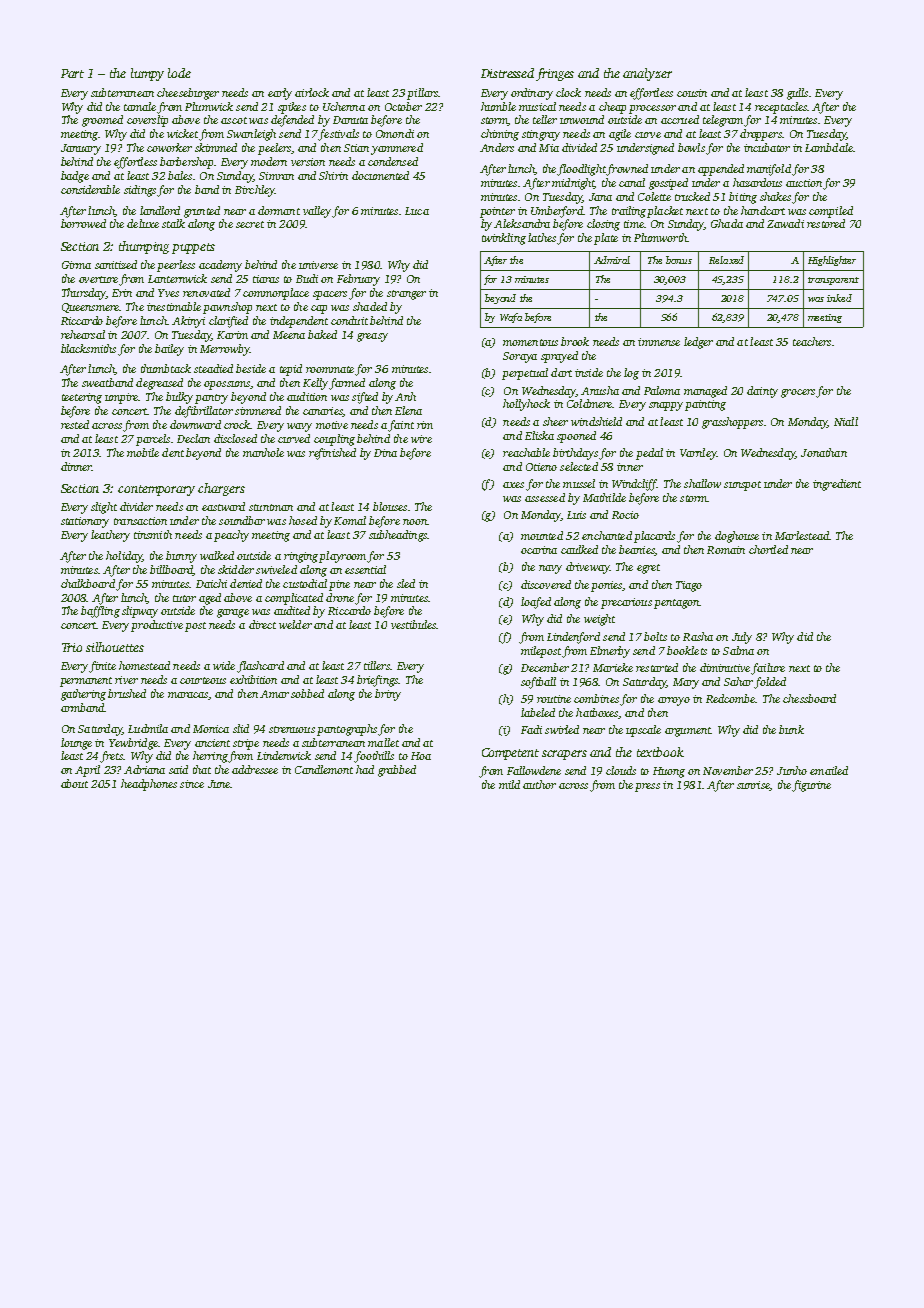 This screenshot has width=924, height=1308. I want to click on pillars, so click(422, 94).
